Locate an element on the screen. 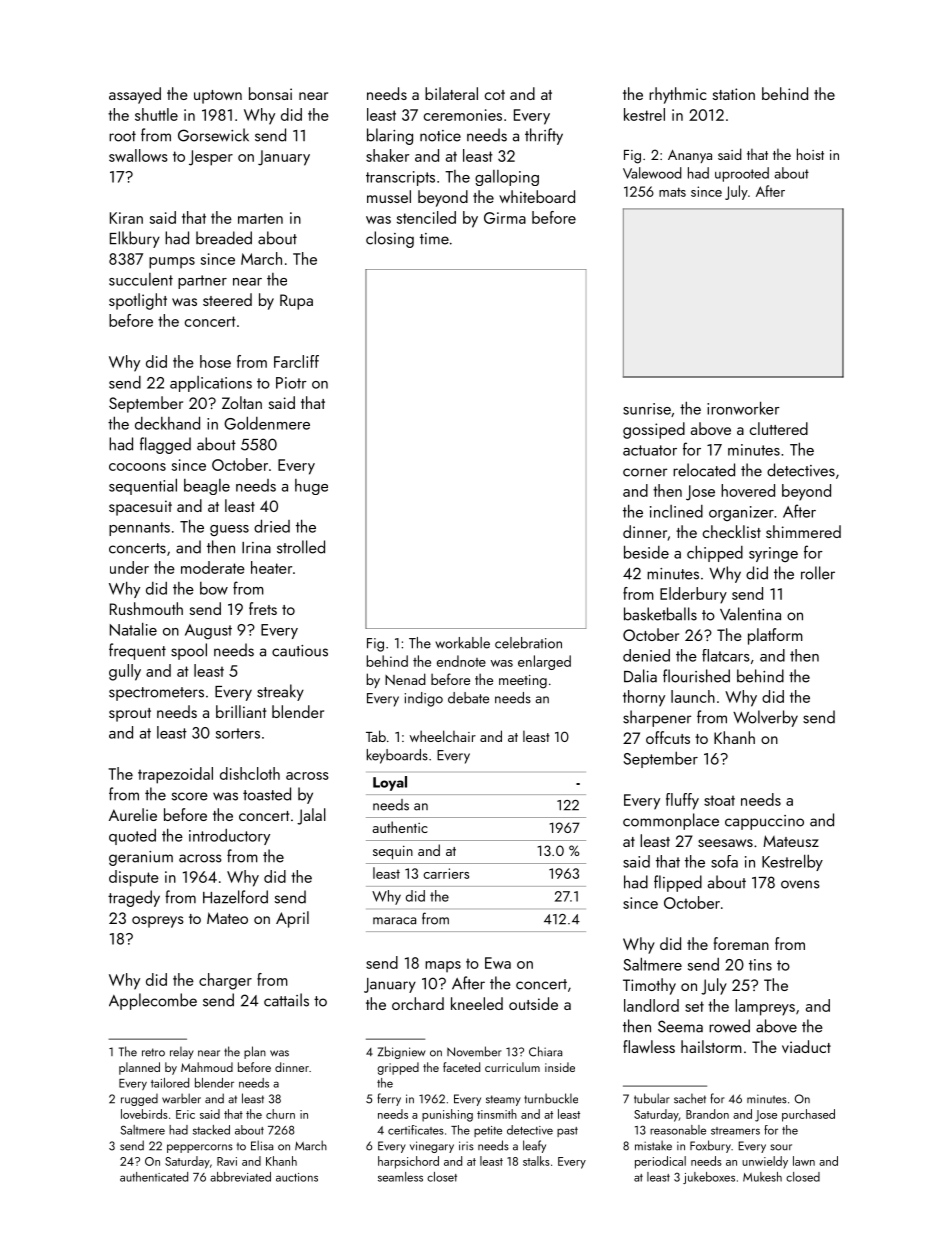 This screenshot has width=952, height=1233. whiteboard is located at coordinates (537, 196).
